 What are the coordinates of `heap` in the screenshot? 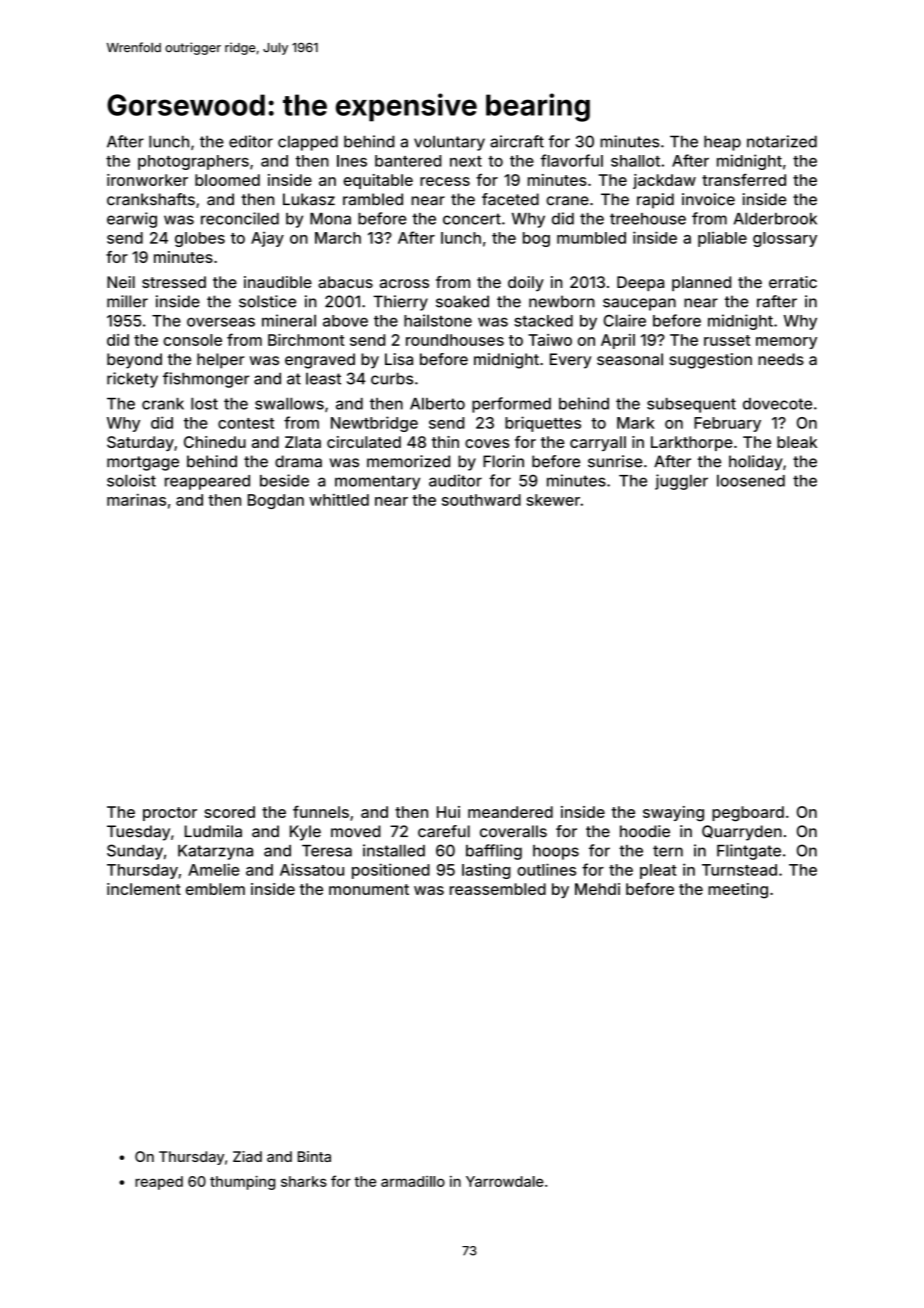 It's located at (722, 143).
